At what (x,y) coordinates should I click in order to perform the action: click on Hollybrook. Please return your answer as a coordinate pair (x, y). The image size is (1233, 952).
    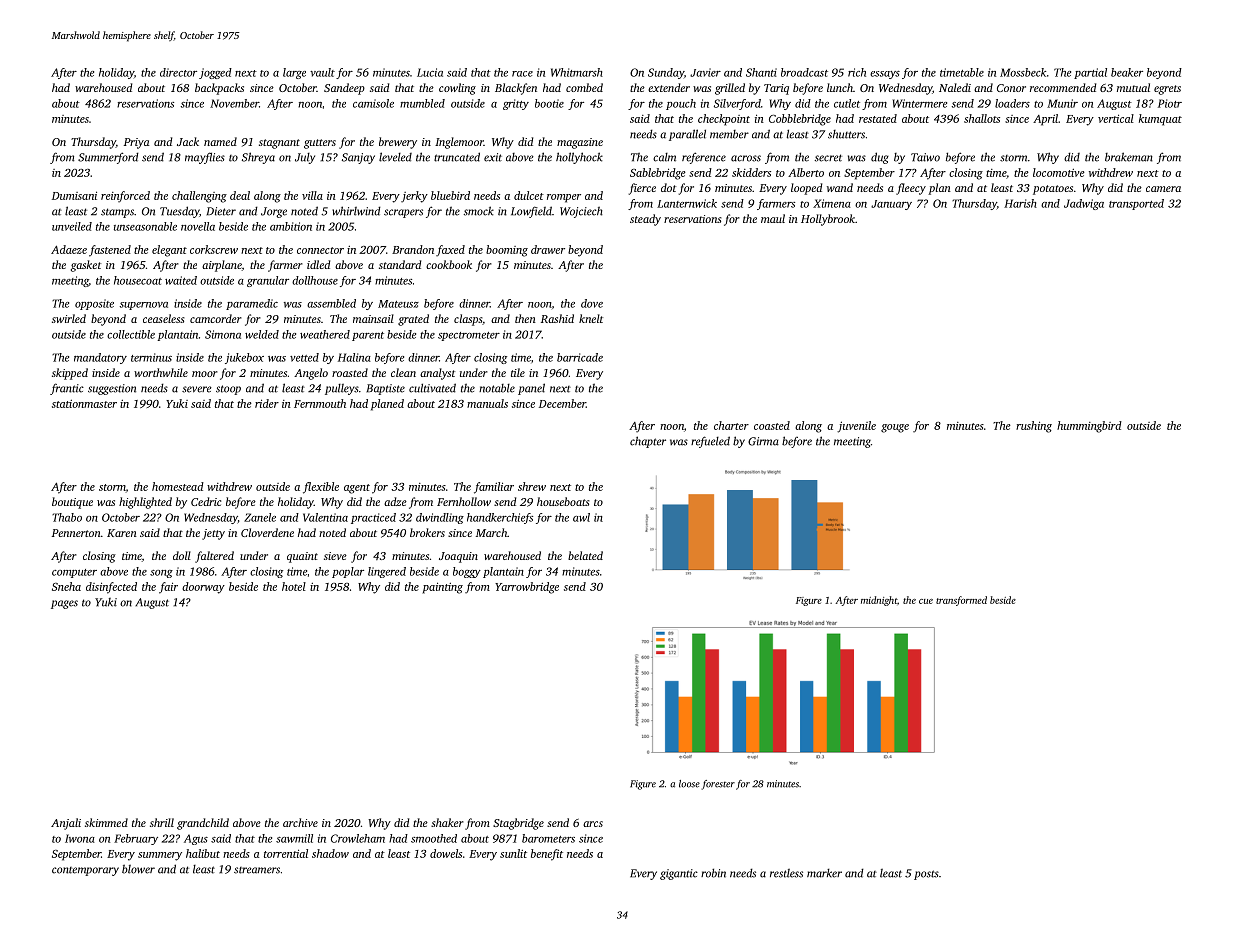
    Looking at the image, I should click on (828, 220).
